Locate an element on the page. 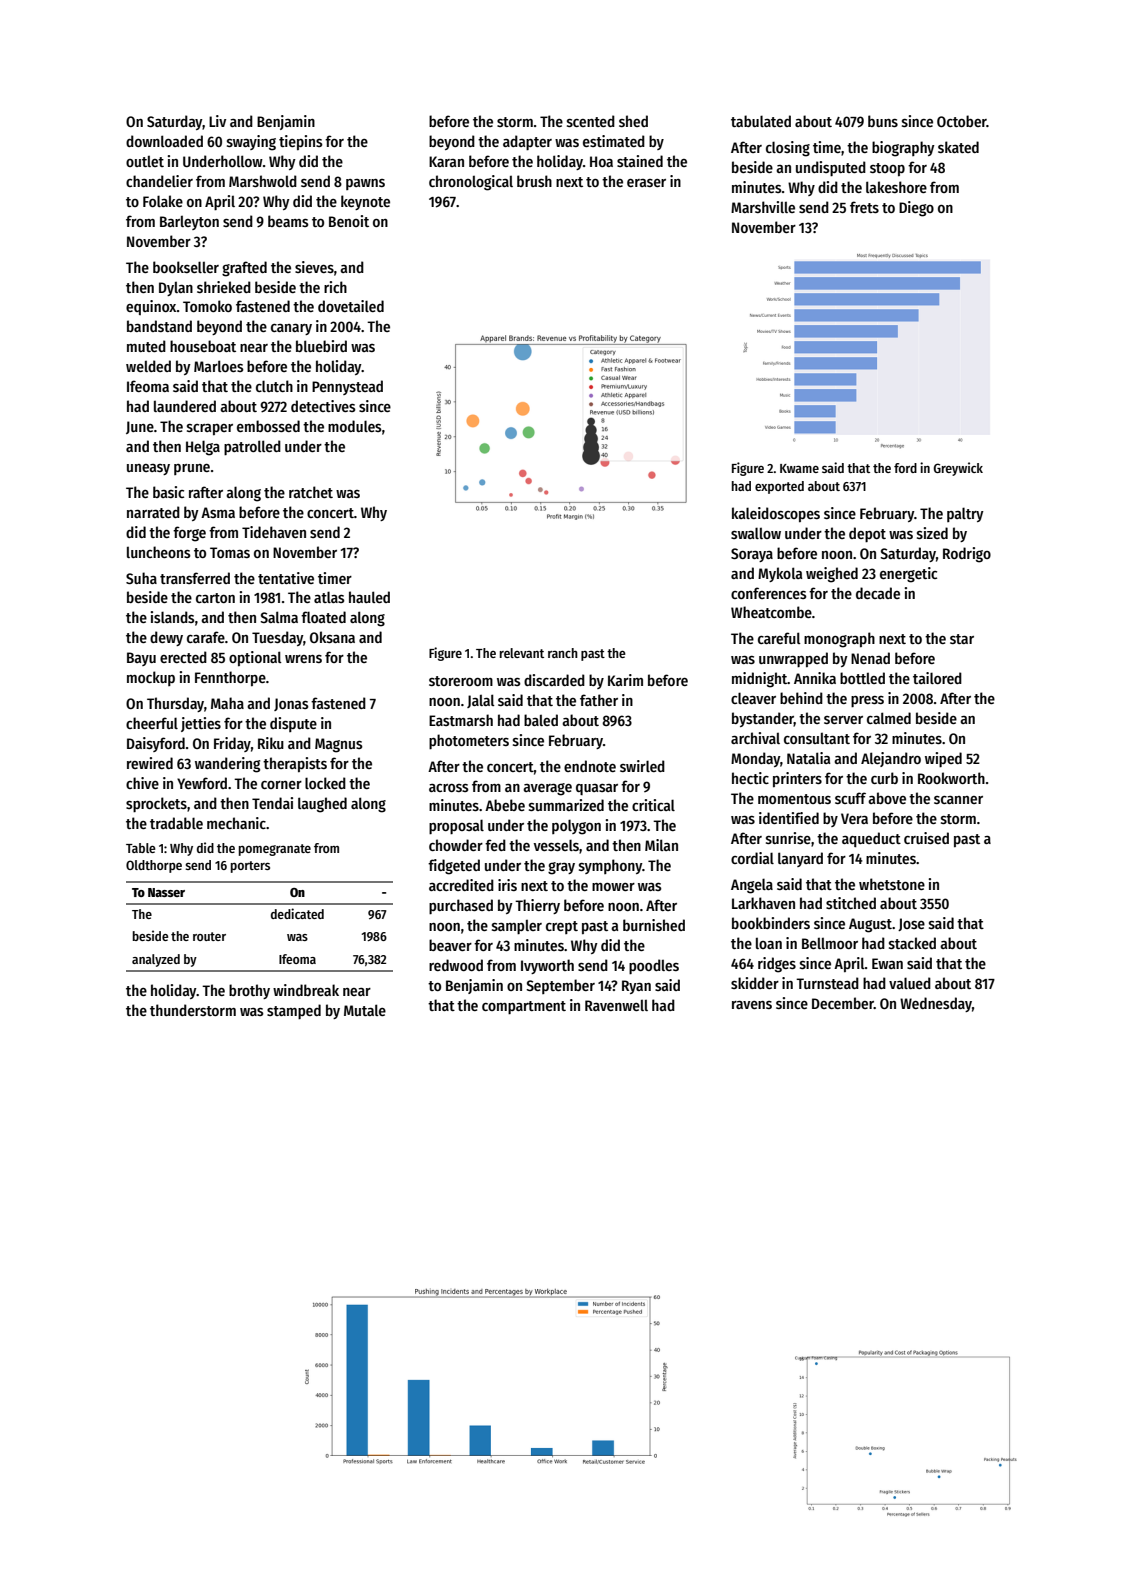  Mutale is located at coordinates (365, 1010).
